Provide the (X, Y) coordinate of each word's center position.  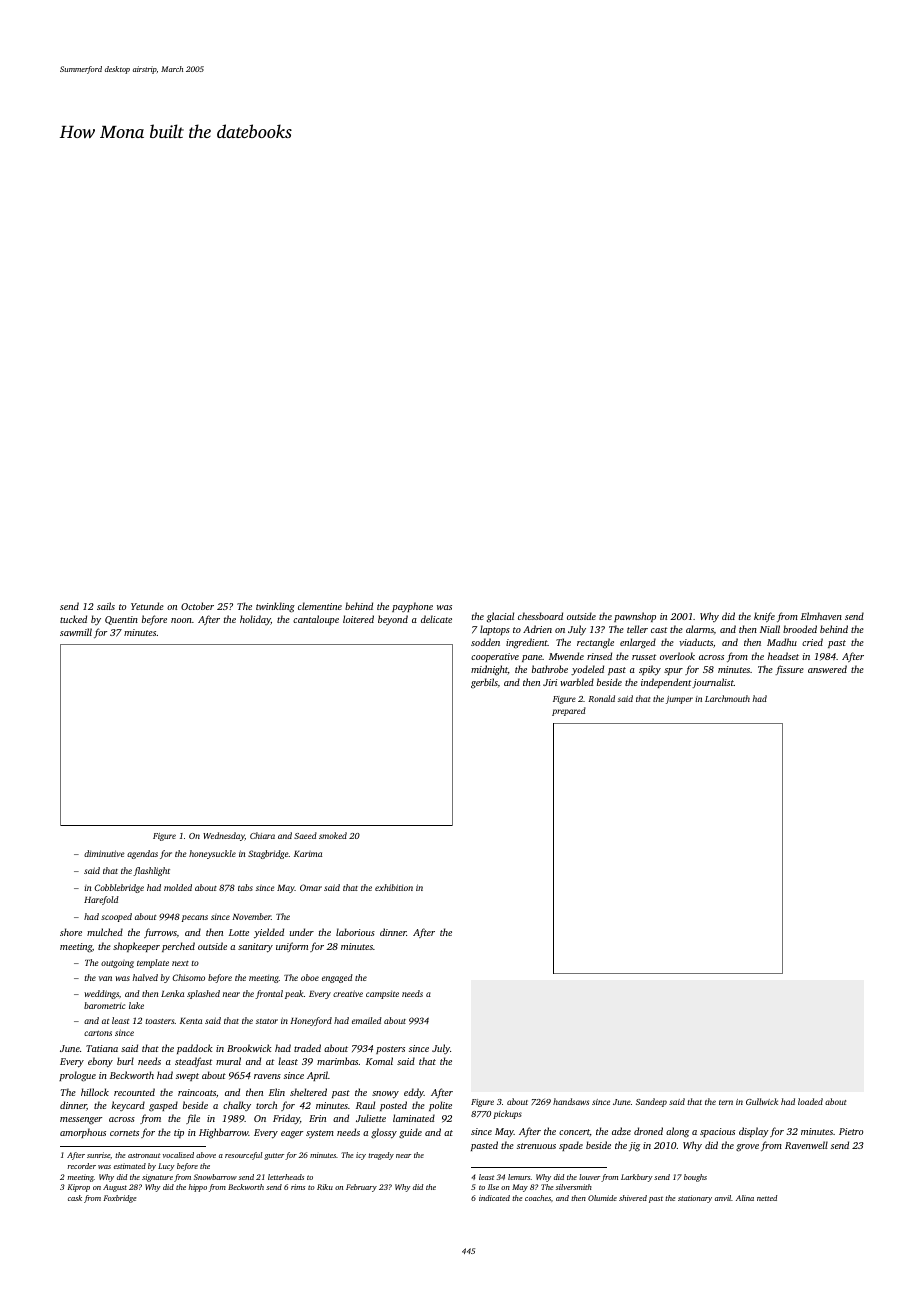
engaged (337, 978)
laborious (355, 932)
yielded (269, 933)
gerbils (484, 683)
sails (106, 606)
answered (827, 669)
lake (136, 1005)
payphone (412, 607)
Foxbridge (120, 1199)
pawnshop (635, 617)
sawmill (76, 632)
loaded (810, 1101)
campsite (382, 994)
